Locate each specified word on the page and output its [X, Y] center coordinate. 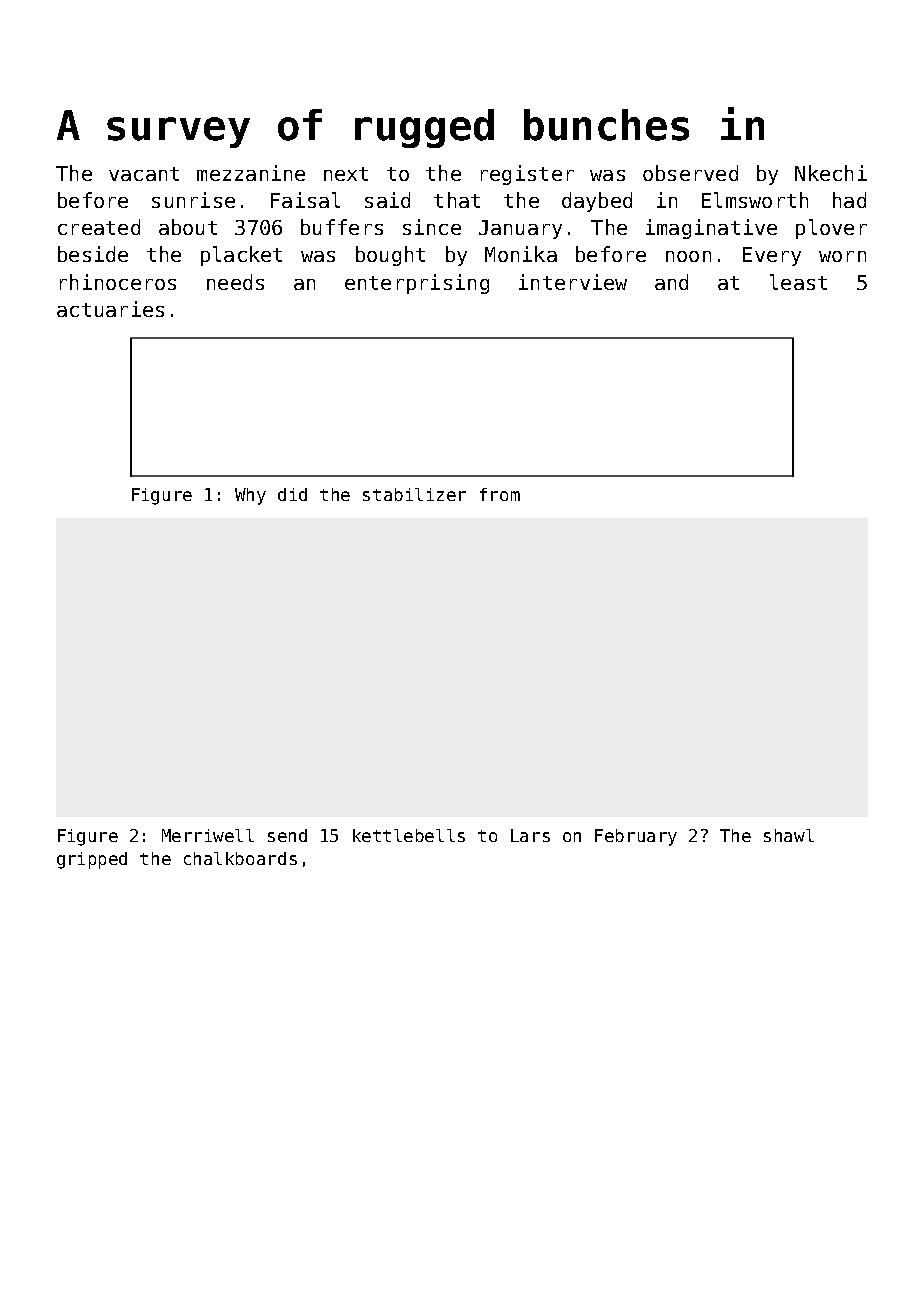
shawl [789, 835]
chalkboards [240, 858]
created [99, 227]
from [500, 494]
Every [772, 256]
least [798, 282]
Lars [530, 835]
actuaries [110, 309]
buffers [342, 227]
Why [250, 496]
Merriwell [208, 835]
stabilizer [414, 494]
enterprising [417, 284]
